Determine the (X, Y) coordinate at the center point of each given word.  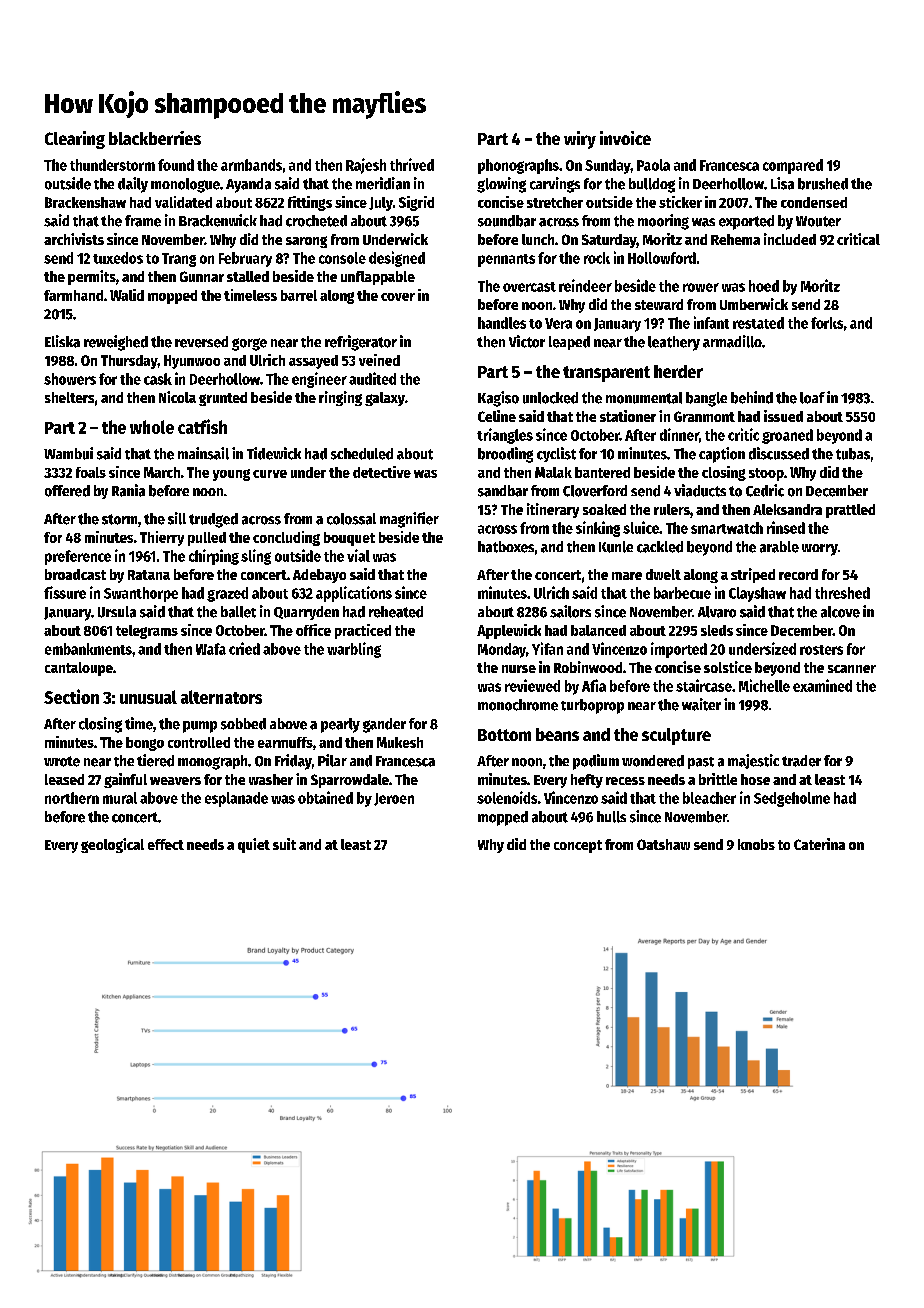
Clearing (75, 140)
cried (244, 648)
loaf (812, 398)
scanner (852, 669)
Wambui (68, 453)
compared (793, 166)
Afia (594, 685)
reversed (201, 342)
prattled (850, 511)
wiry (580, 140)
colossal (351, 519)
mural (120, 798)
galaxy (385, 399)
